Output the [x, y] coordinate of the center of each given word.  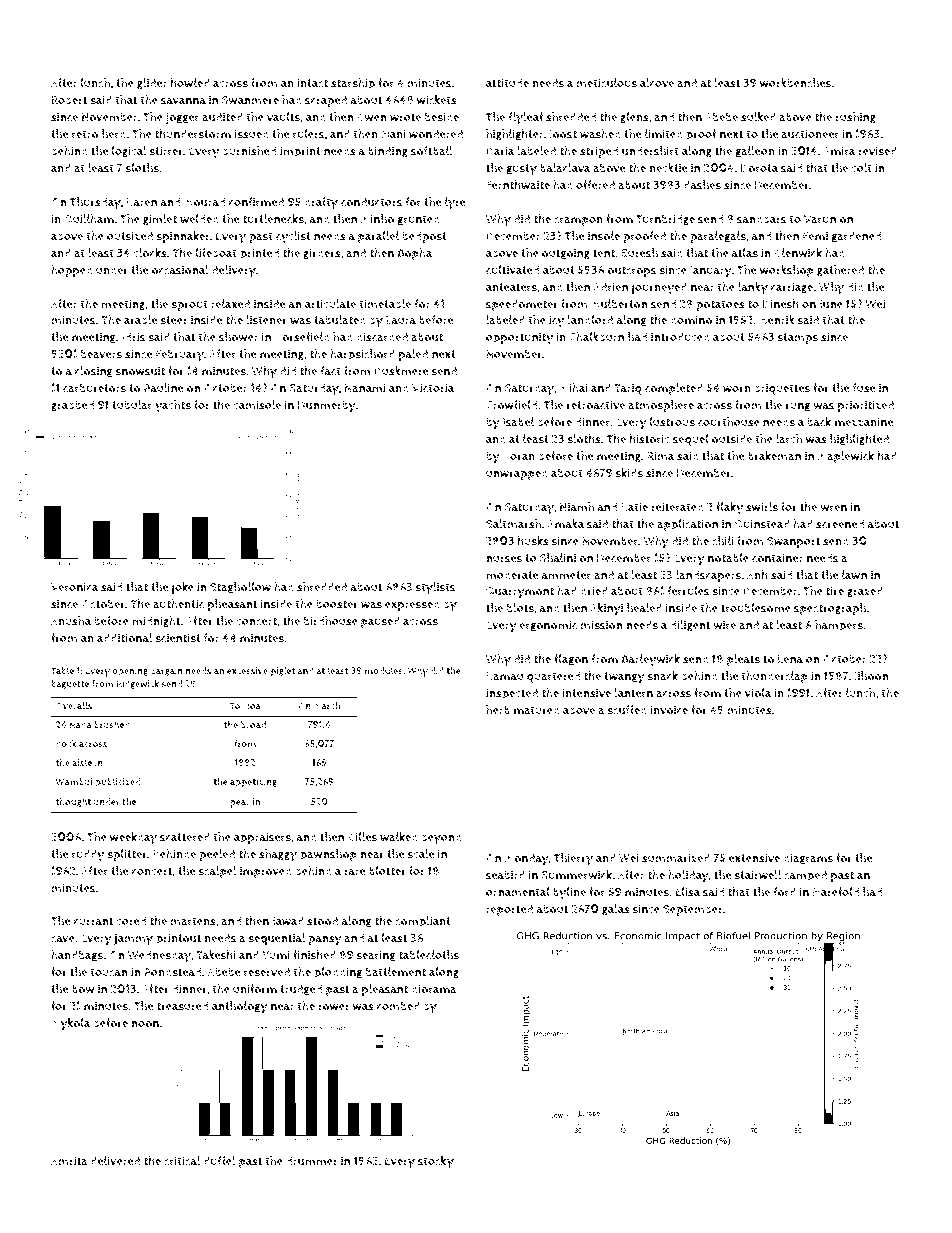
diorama [434, 989]
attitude [507, 83]
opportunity [519, 338]
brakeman [774, 456]
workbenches [795, 83]
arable [140, 320]
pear [240, 804]
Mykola [71, 1024]
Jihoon [871, 676]
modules [384, 671]
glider [152, 84]
